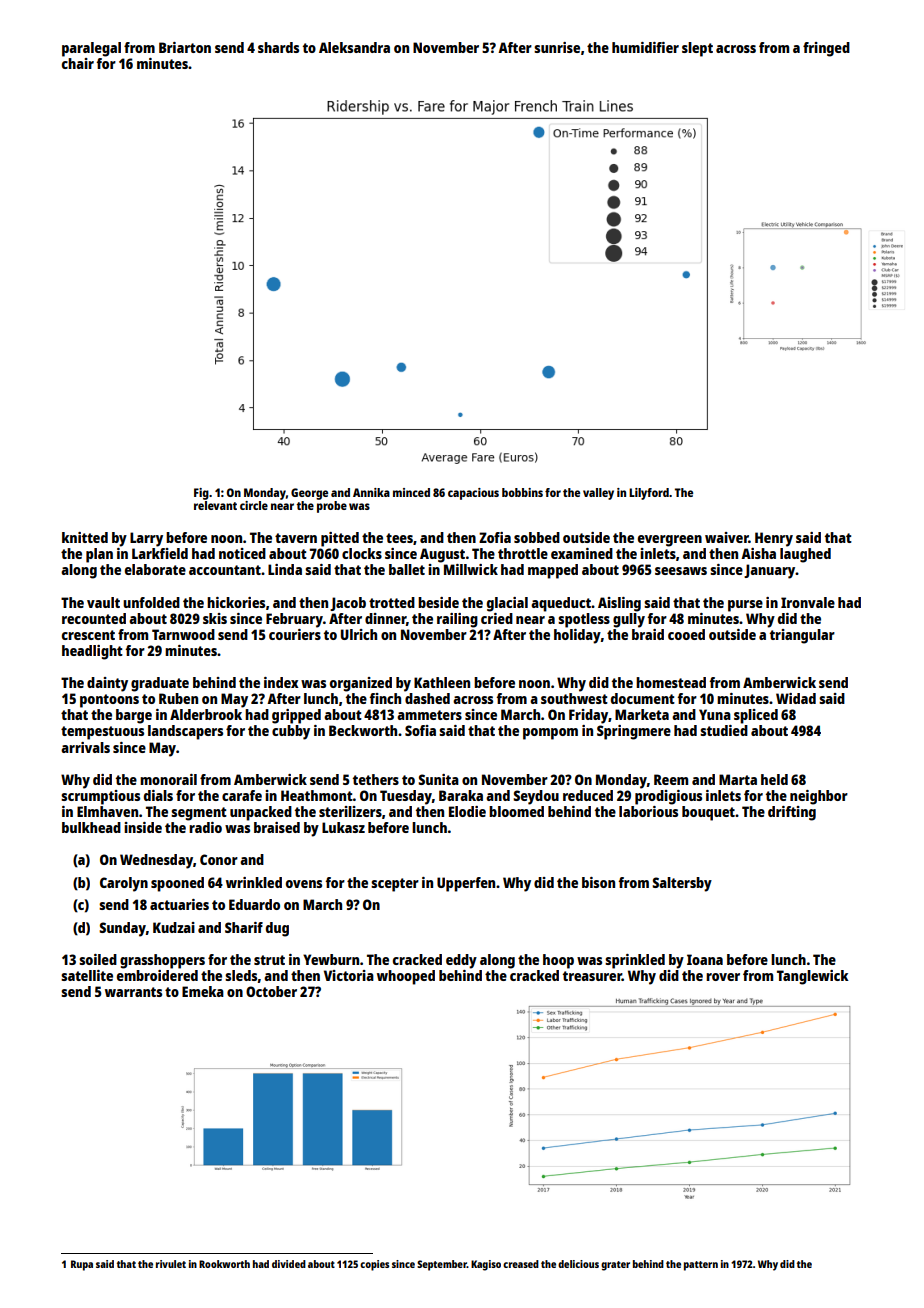 The width and height of the document is (924, 1308). What do you see at coordinates (215, 505) in the document?
I see `relevant` at bounding box center [215, 505].
